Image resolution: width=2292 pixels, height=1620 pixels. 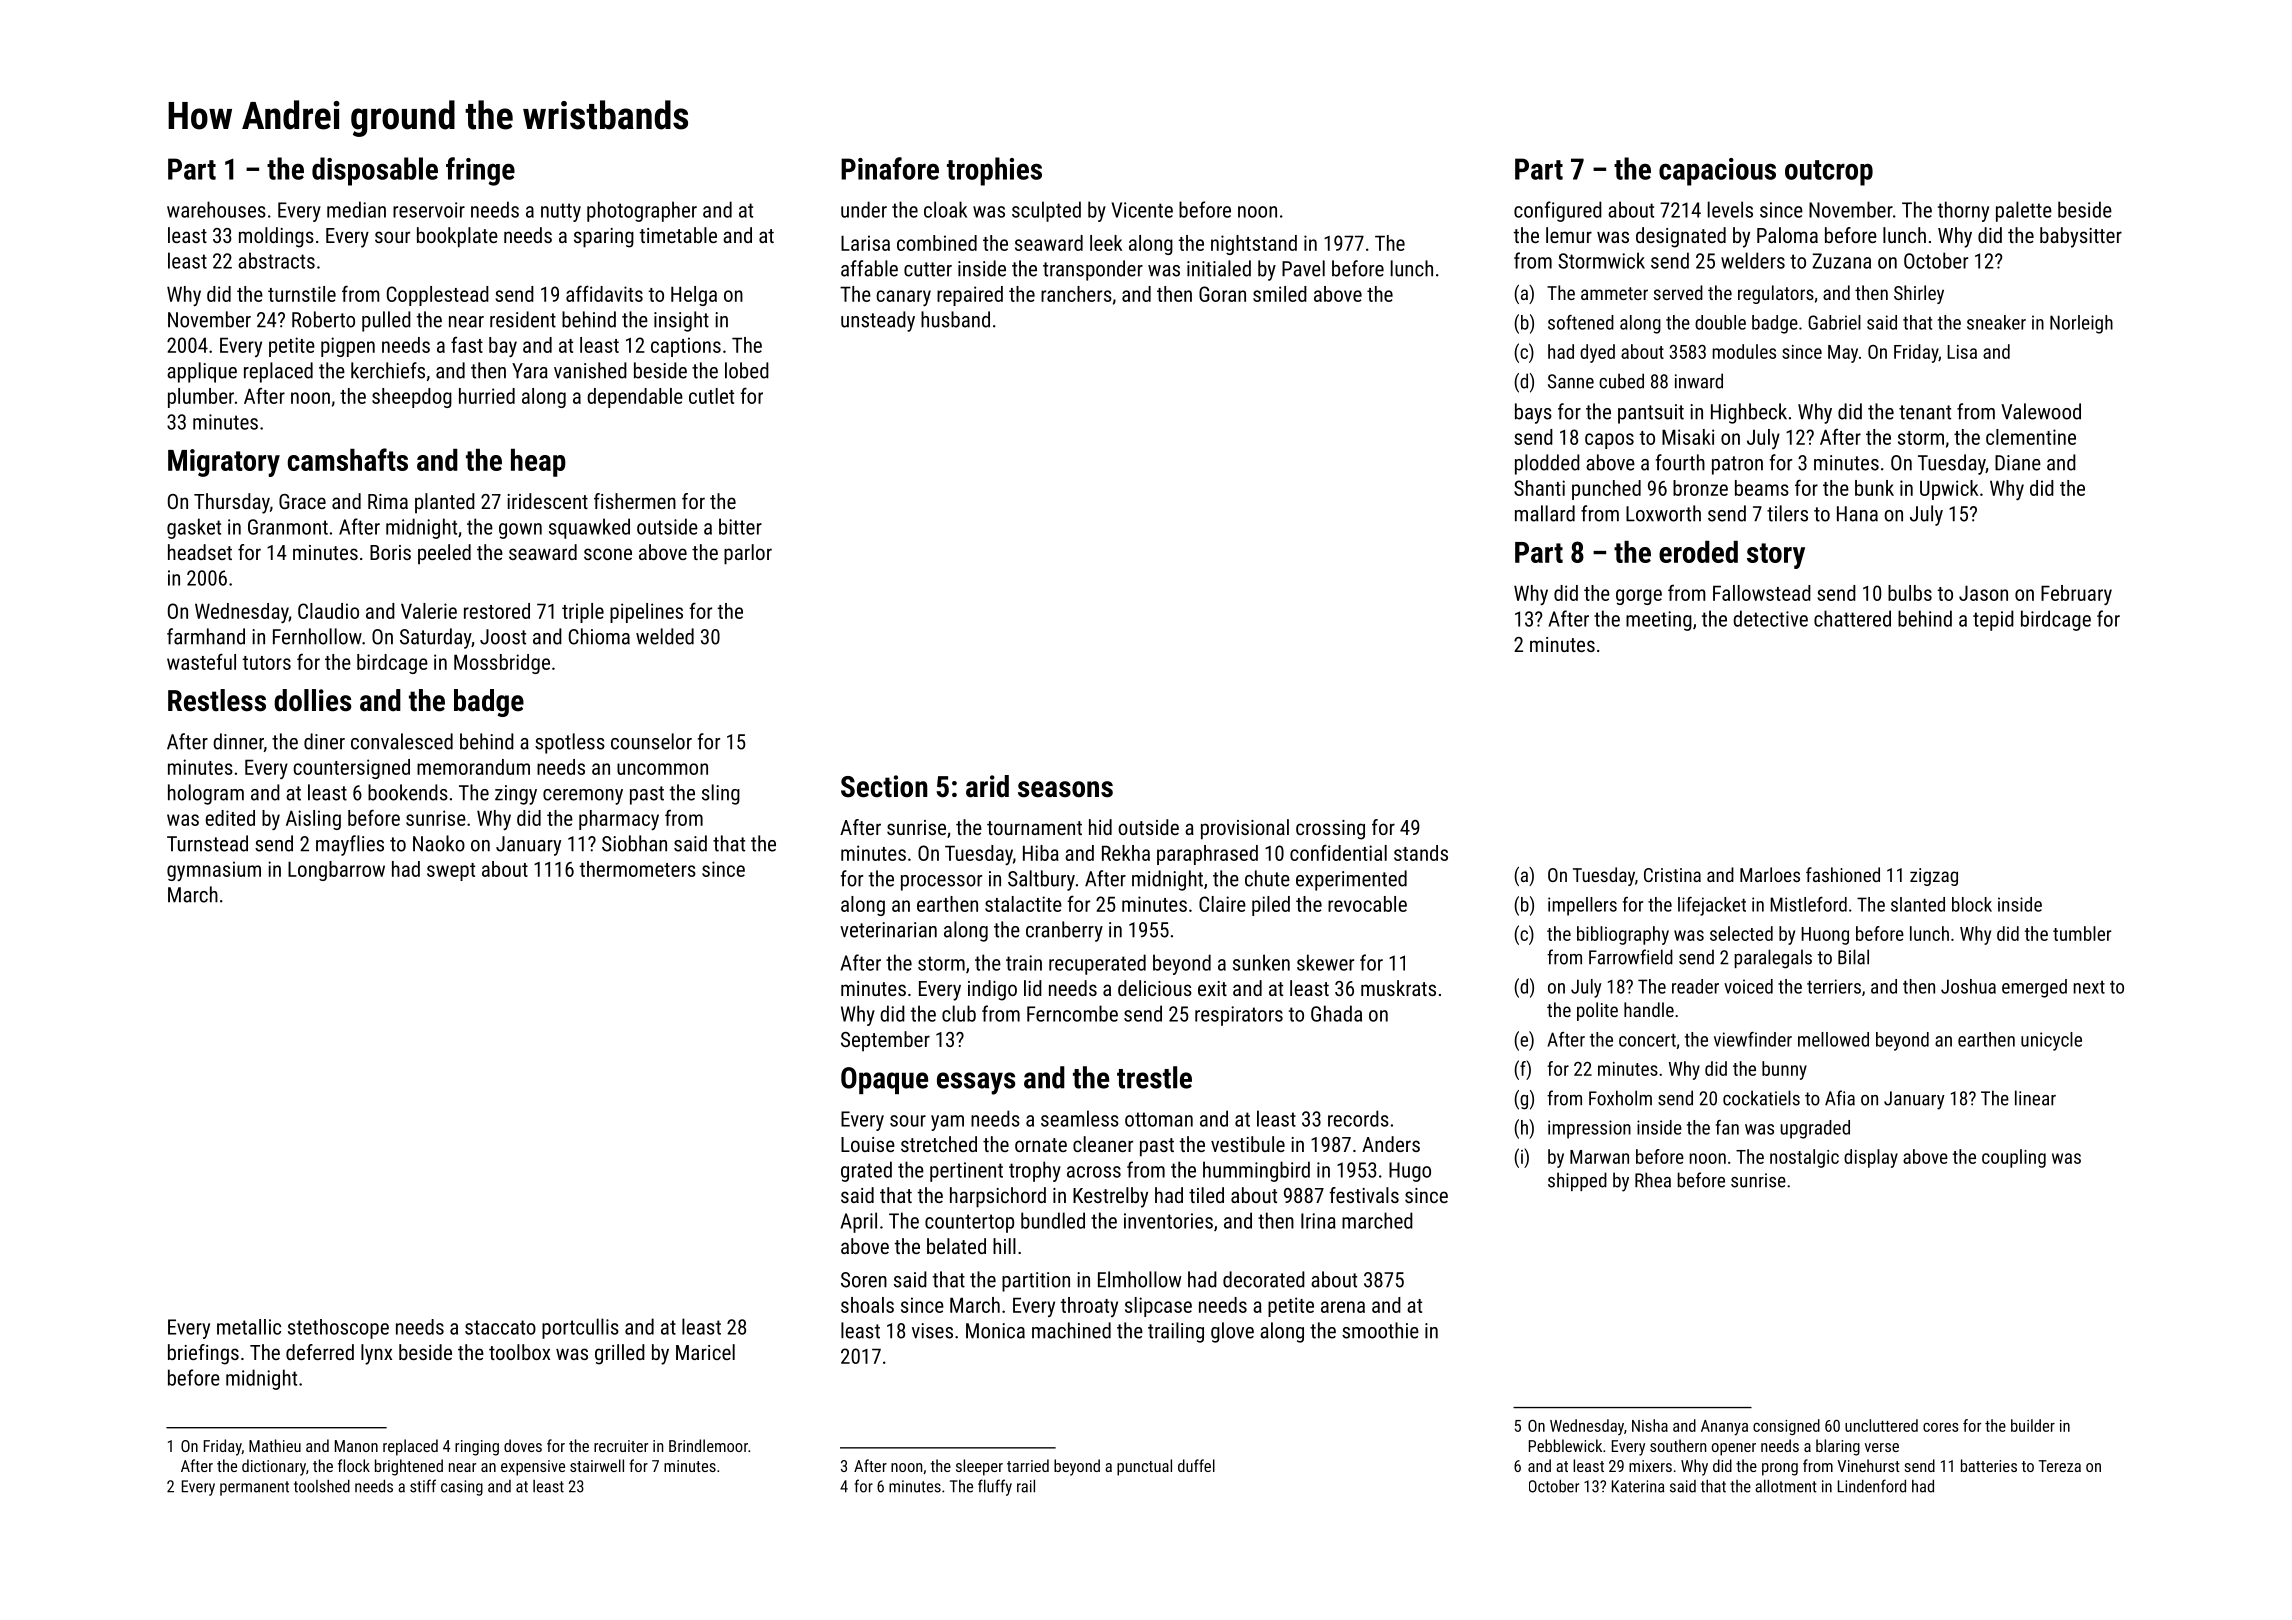 What do you see at coordinates (2082, 933) in the page?
I see `tumbler` at bounding box center [2082, 933].
